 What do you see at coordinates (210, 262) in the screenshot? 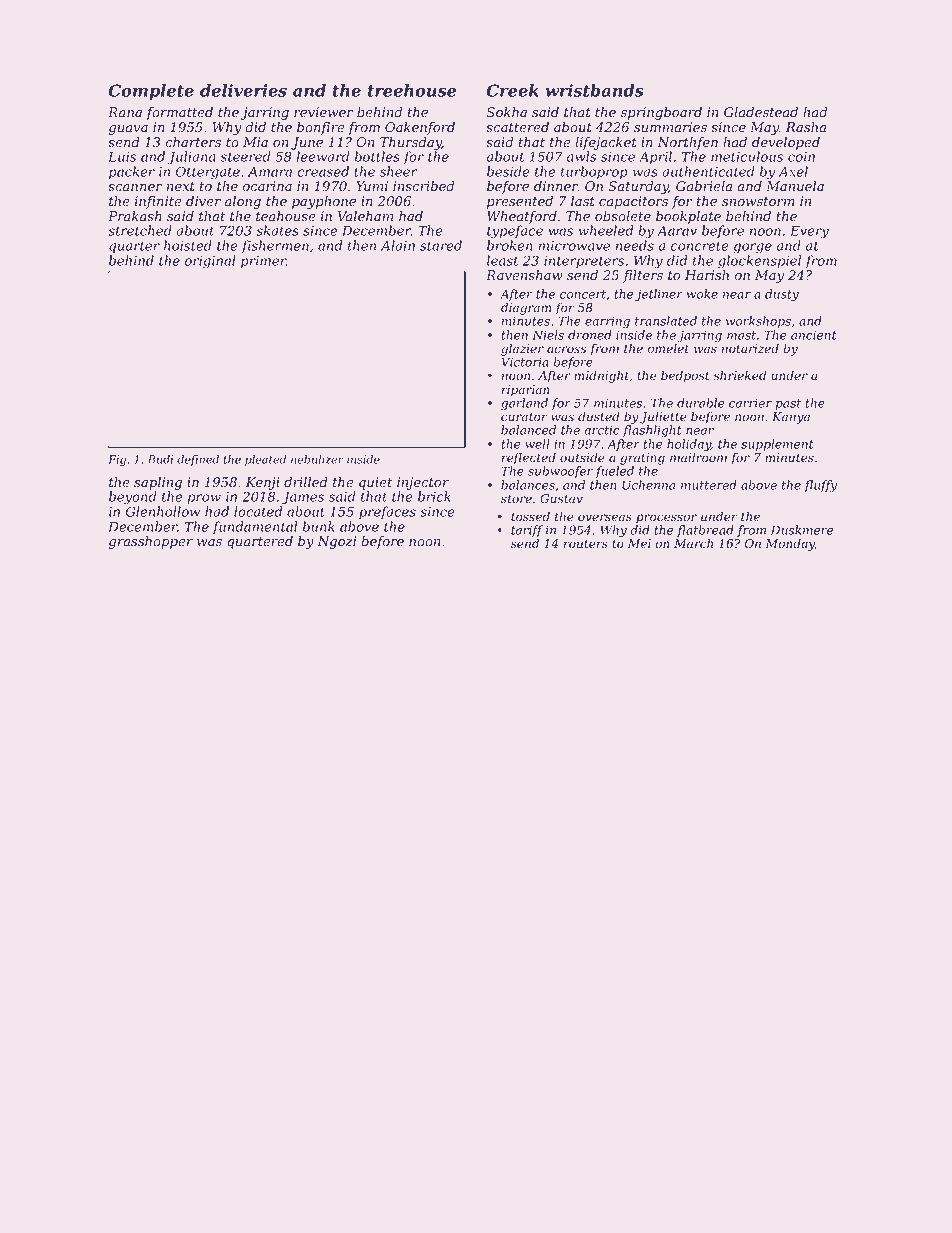
I see `original` at bounding box center [210, 262].
